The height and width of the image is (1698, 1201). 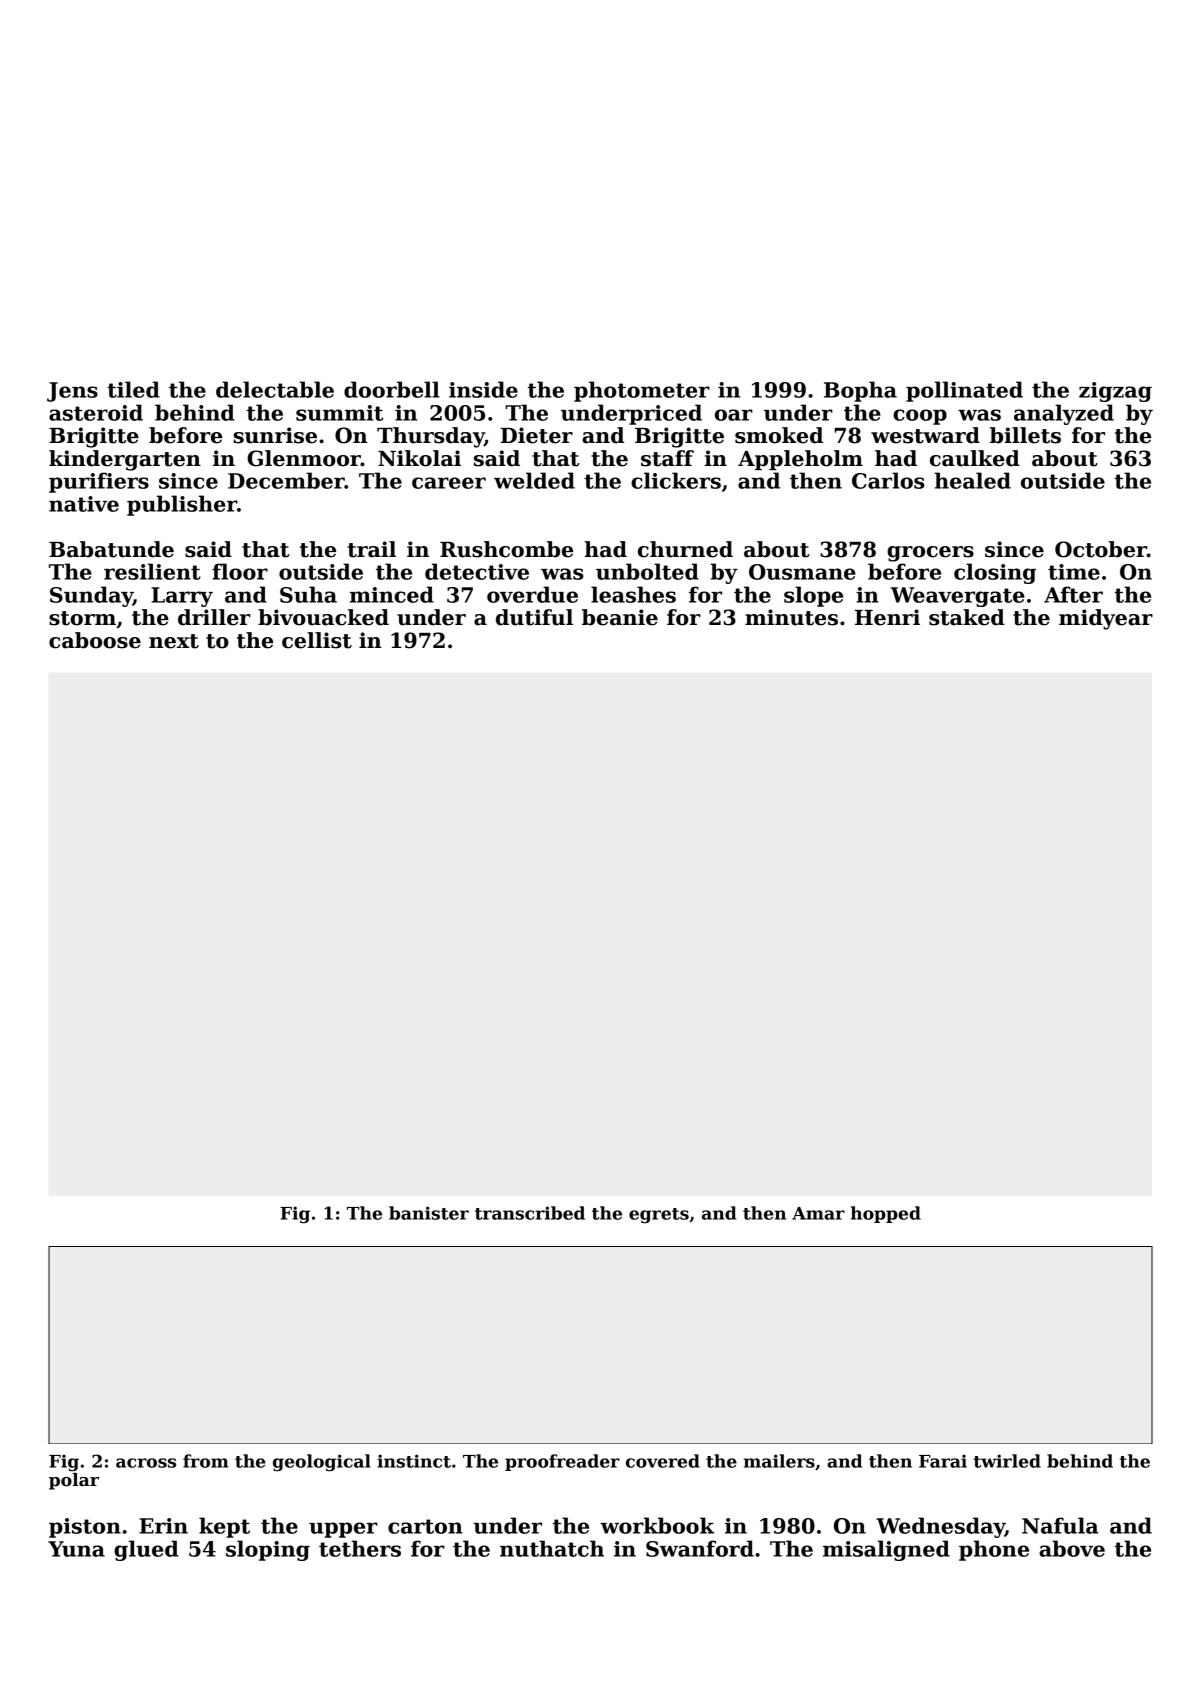 What do you see at coordinates (975, 458) in the image?
I see `caulked` at bounding box center [975, 458].
